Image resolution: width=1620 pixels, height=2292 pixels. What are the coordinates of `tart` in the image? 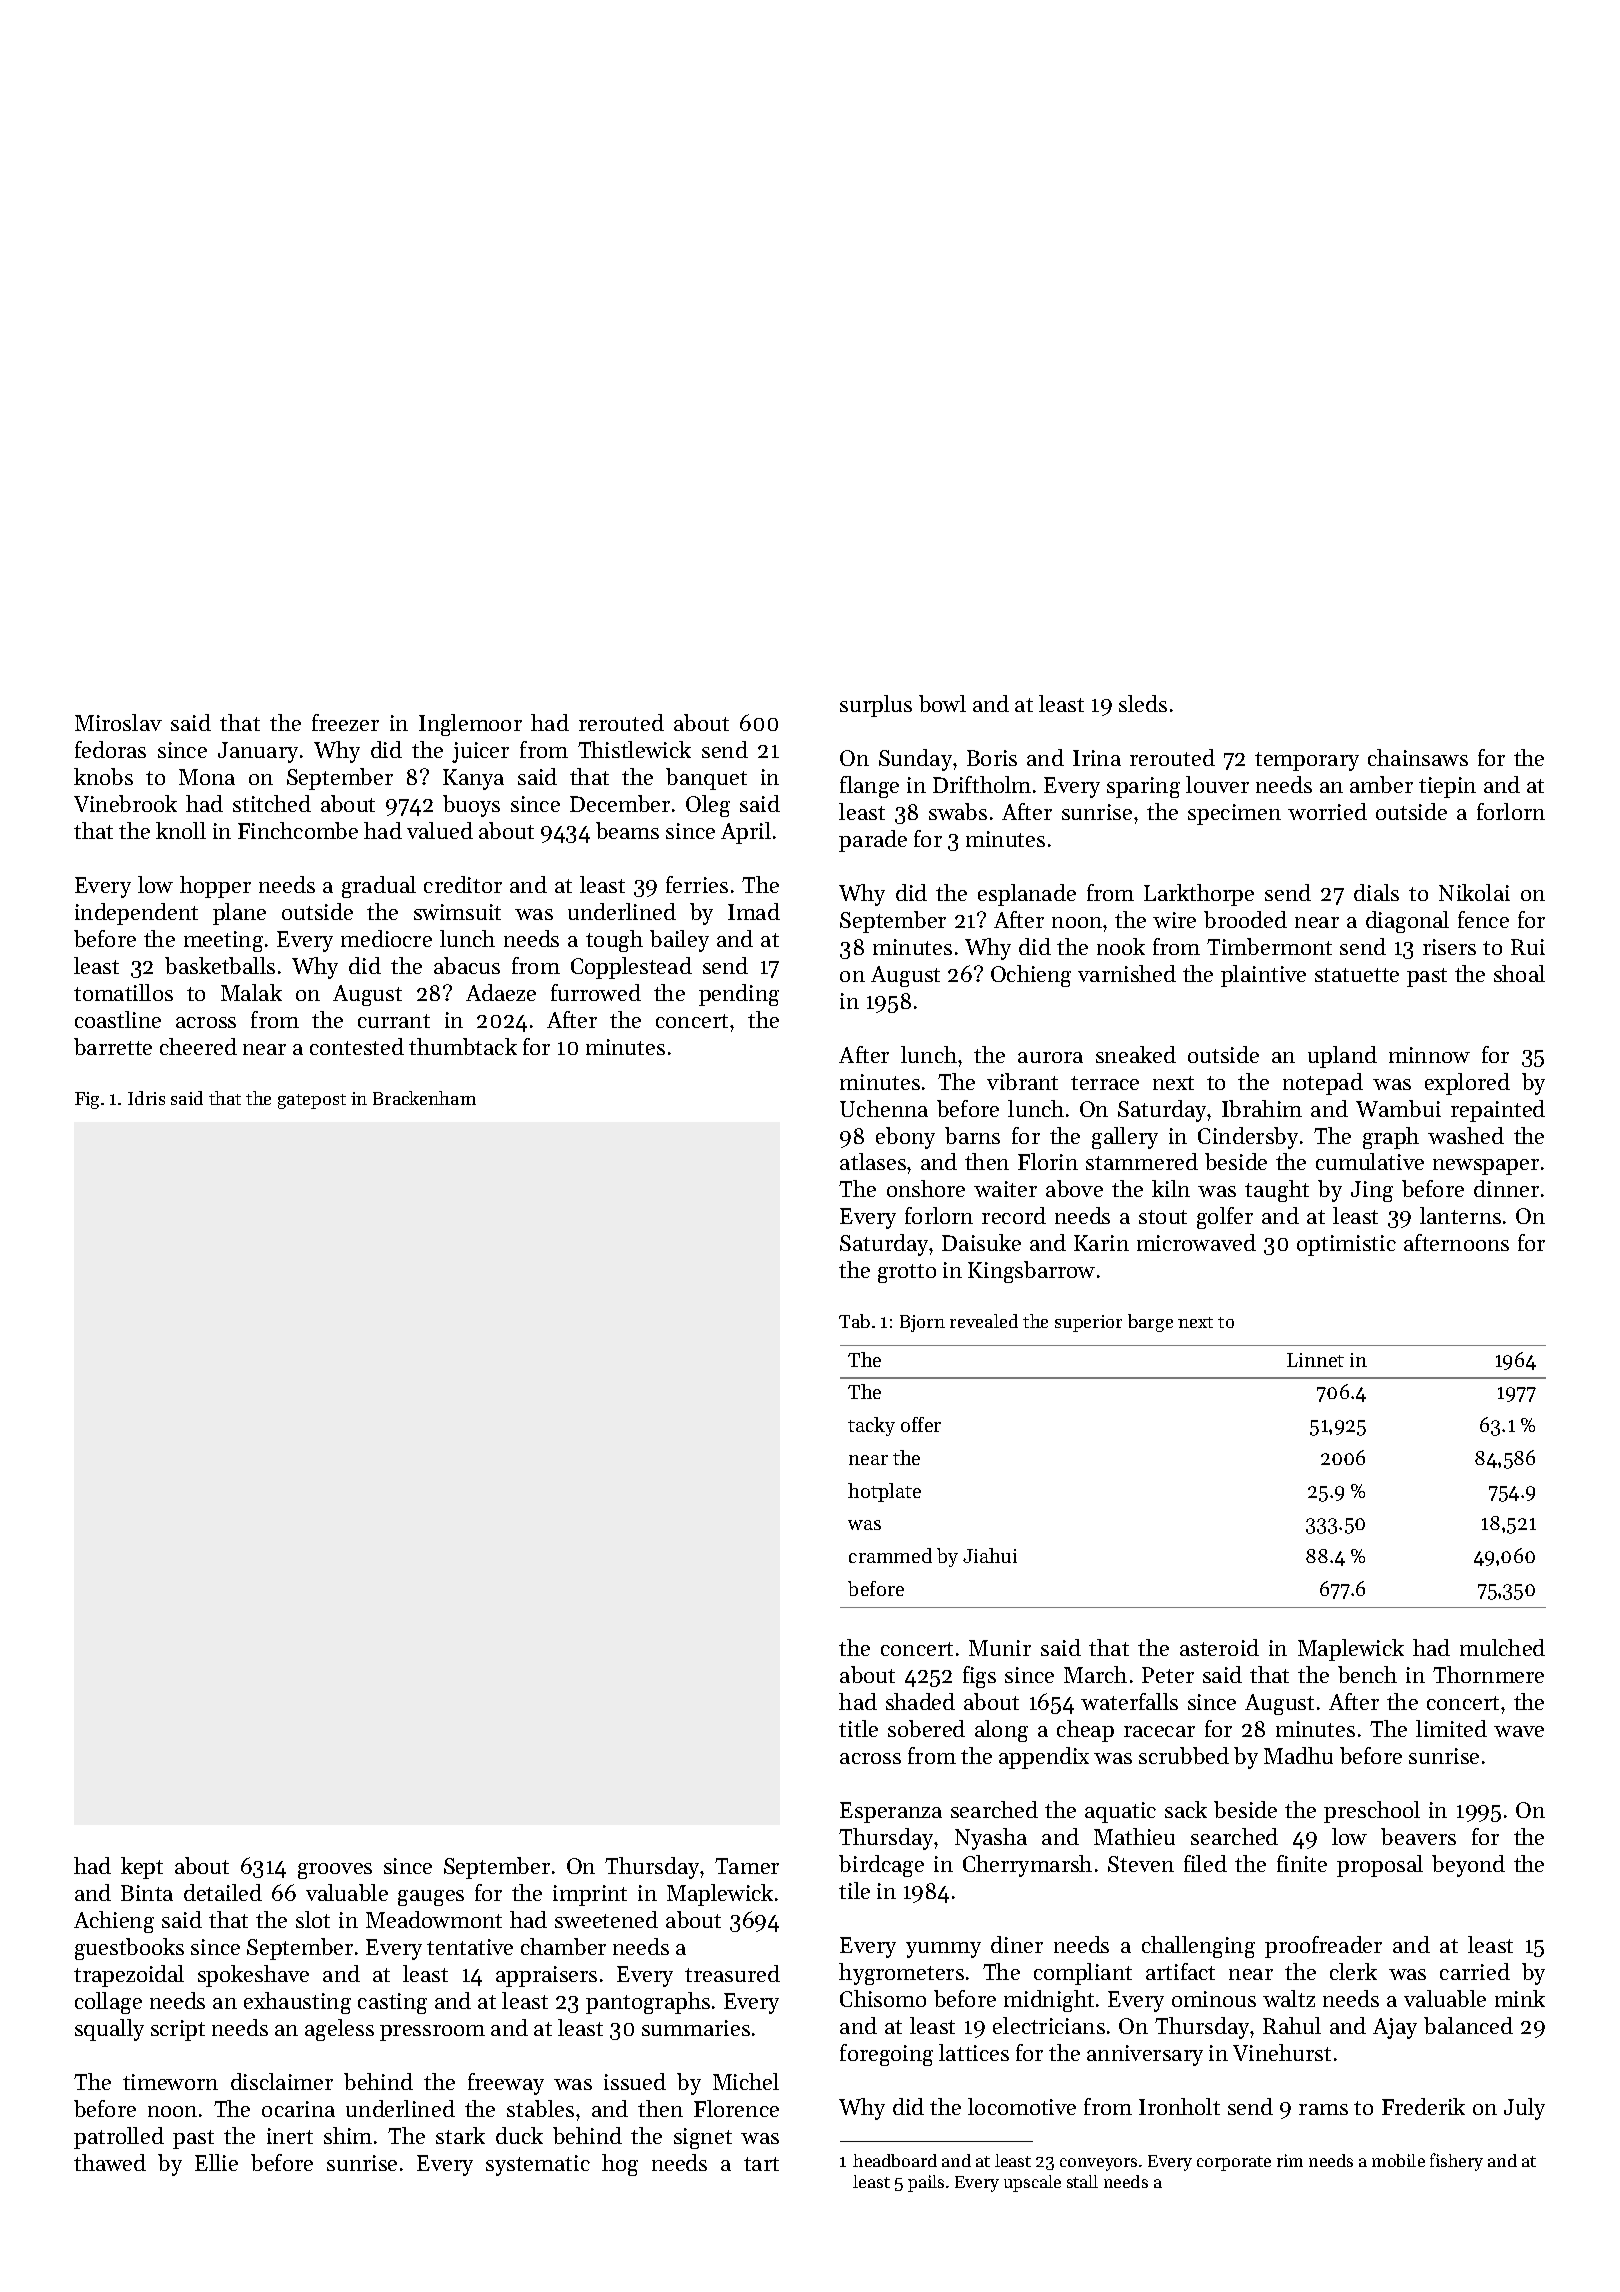 It's located at (761, 2164).
